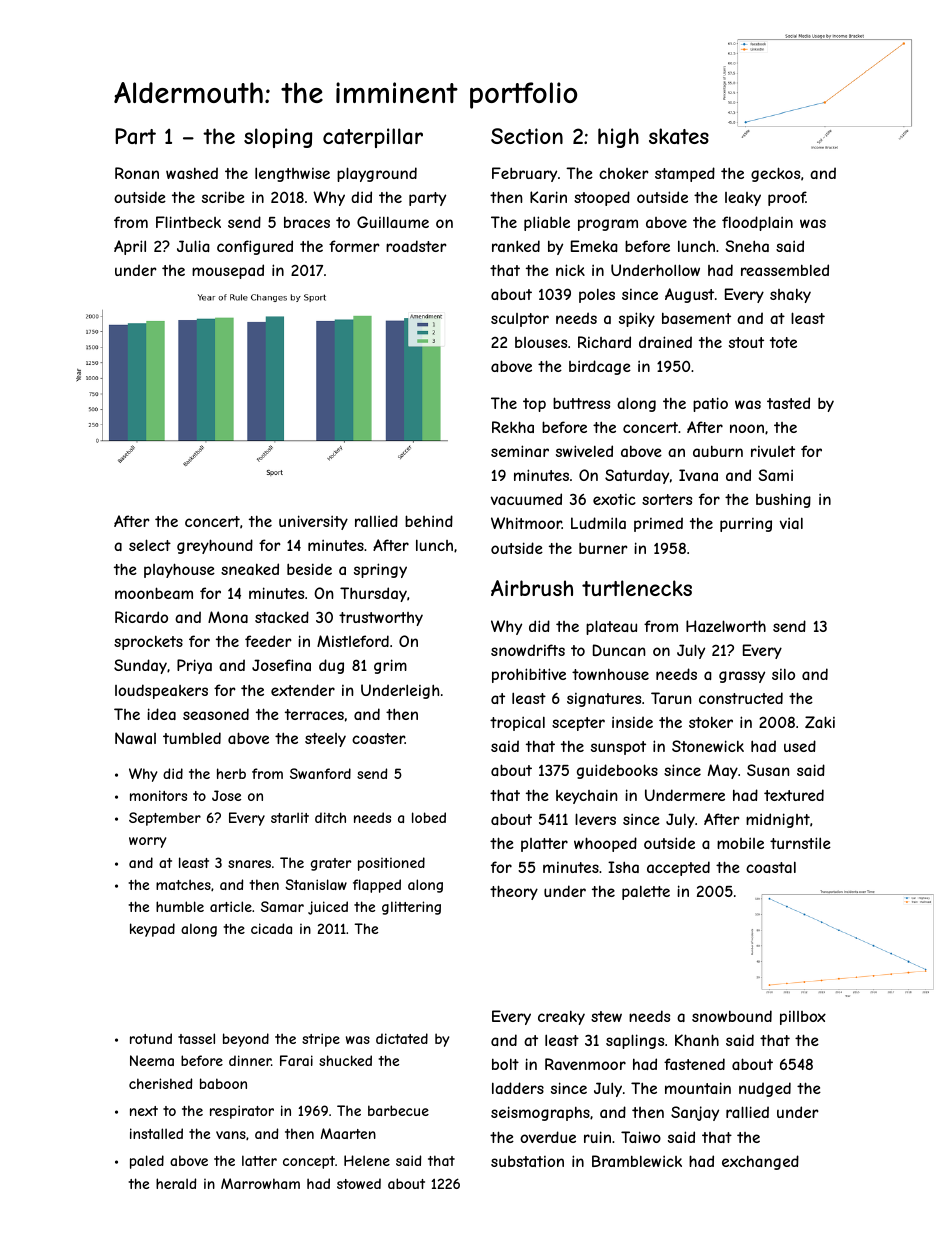  Describe the element at coordinates (188, 222) in the document. I see `Flintbeck` at that location.
